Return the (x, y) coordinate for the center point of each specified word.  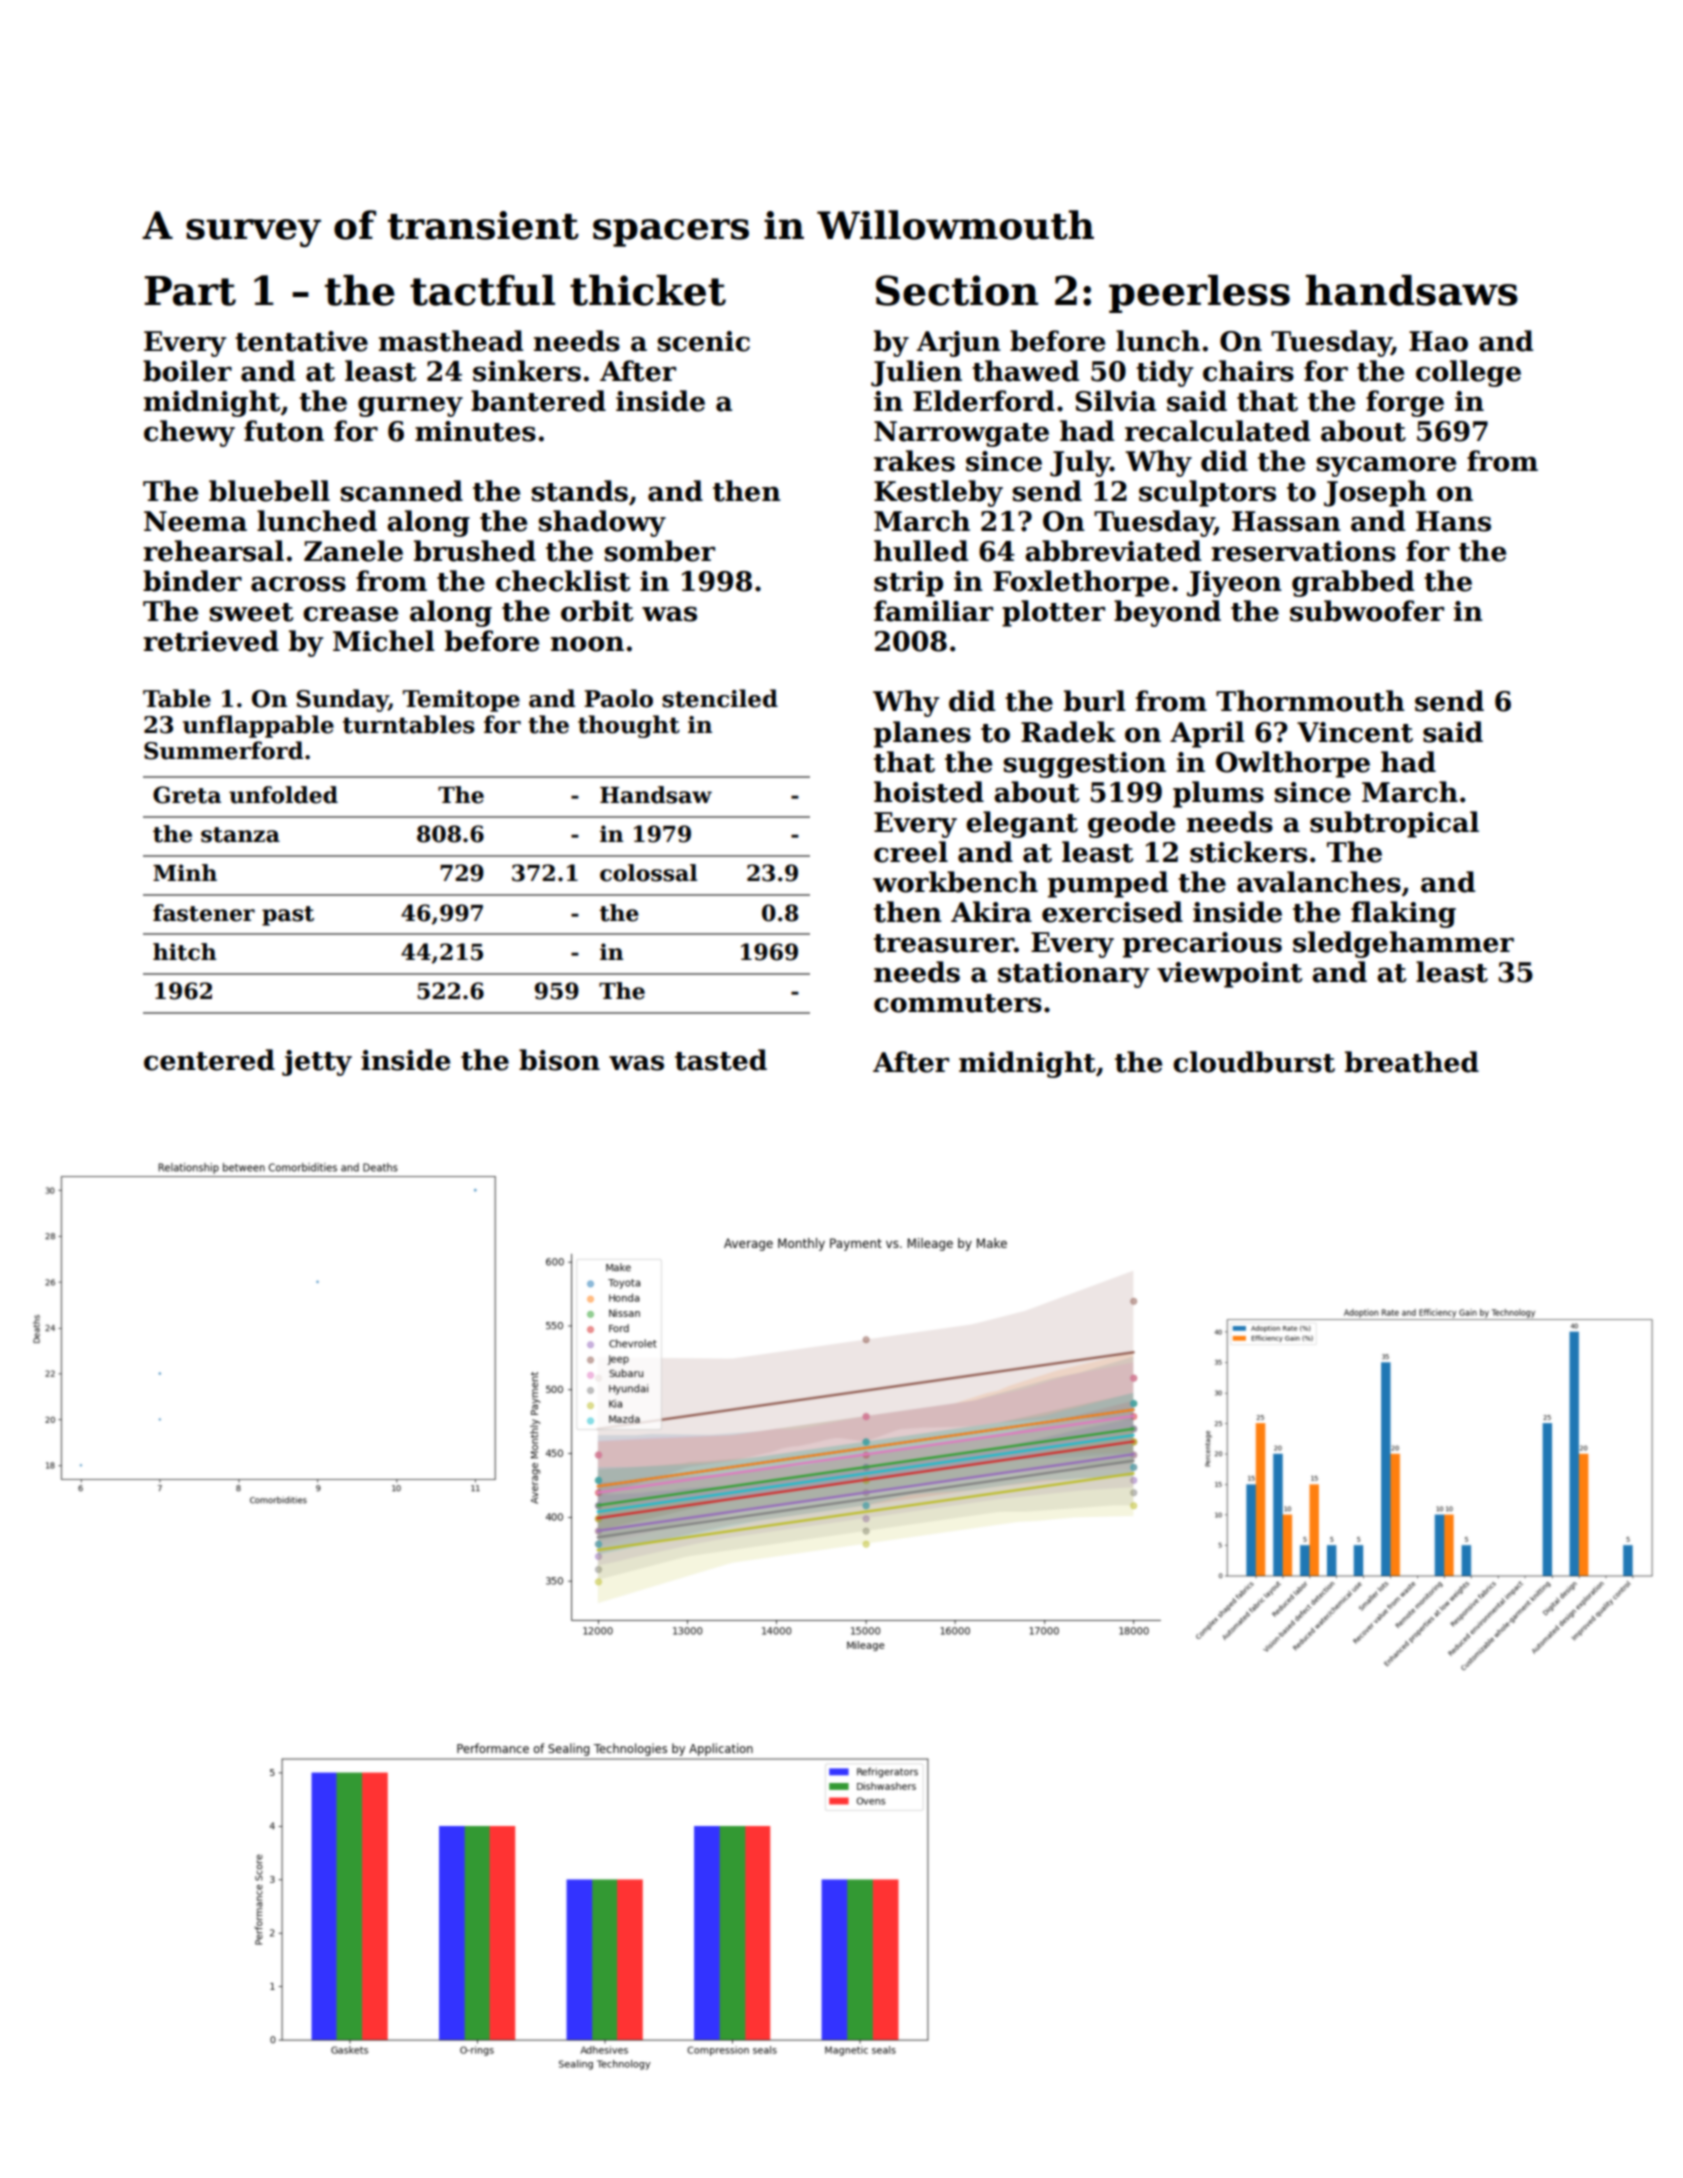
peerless (1199, 294)
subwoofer (1367, 611)
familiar (933, 611)
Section (957, 290)
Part (190, 291)
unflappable (258, 726)
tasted (721, 1060)
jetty (317, 1063)
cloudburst (1254, 1062)
